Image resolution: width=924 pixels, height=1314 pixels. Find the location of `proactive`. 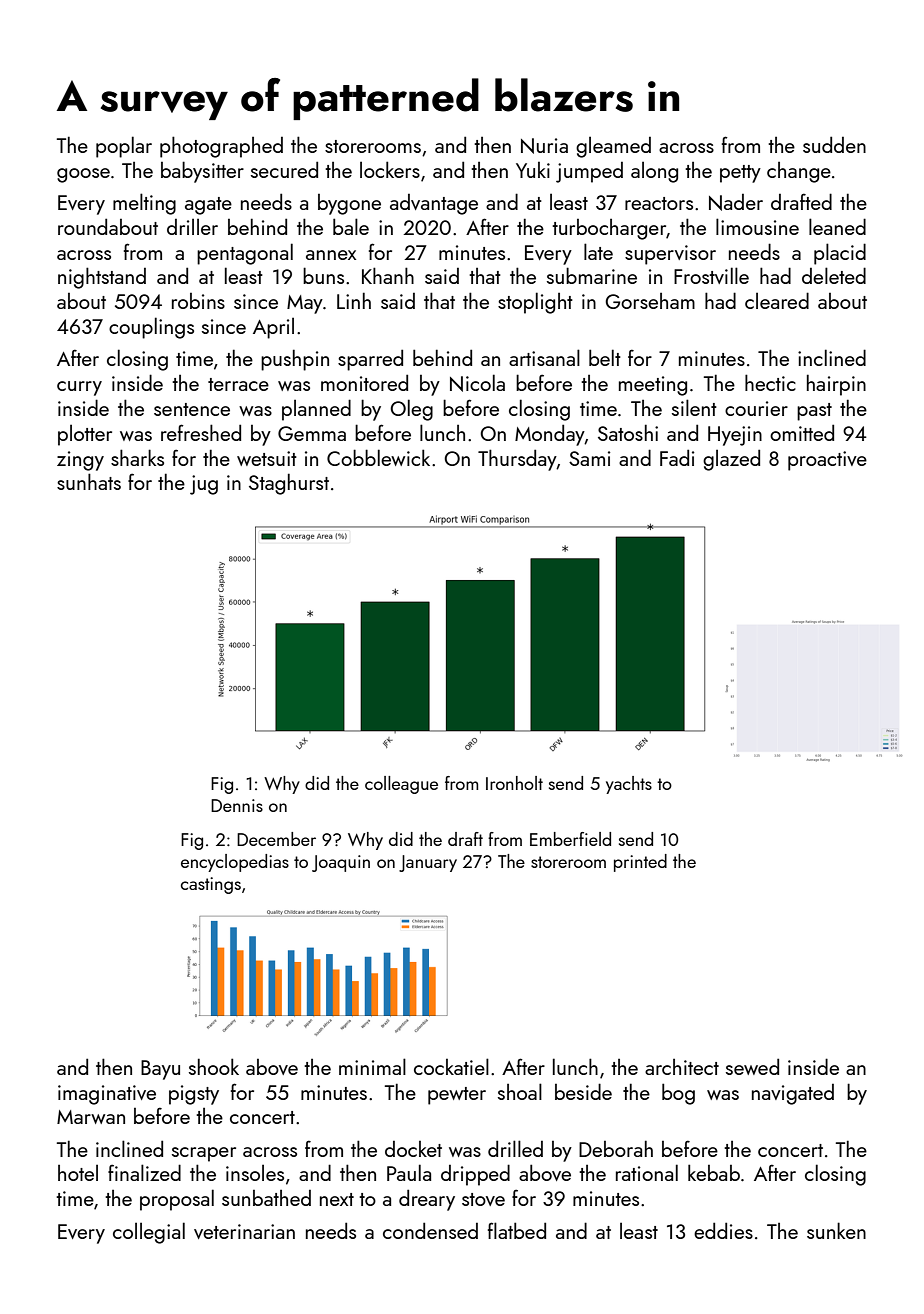

proactive is located at coordinates (827, 461).
